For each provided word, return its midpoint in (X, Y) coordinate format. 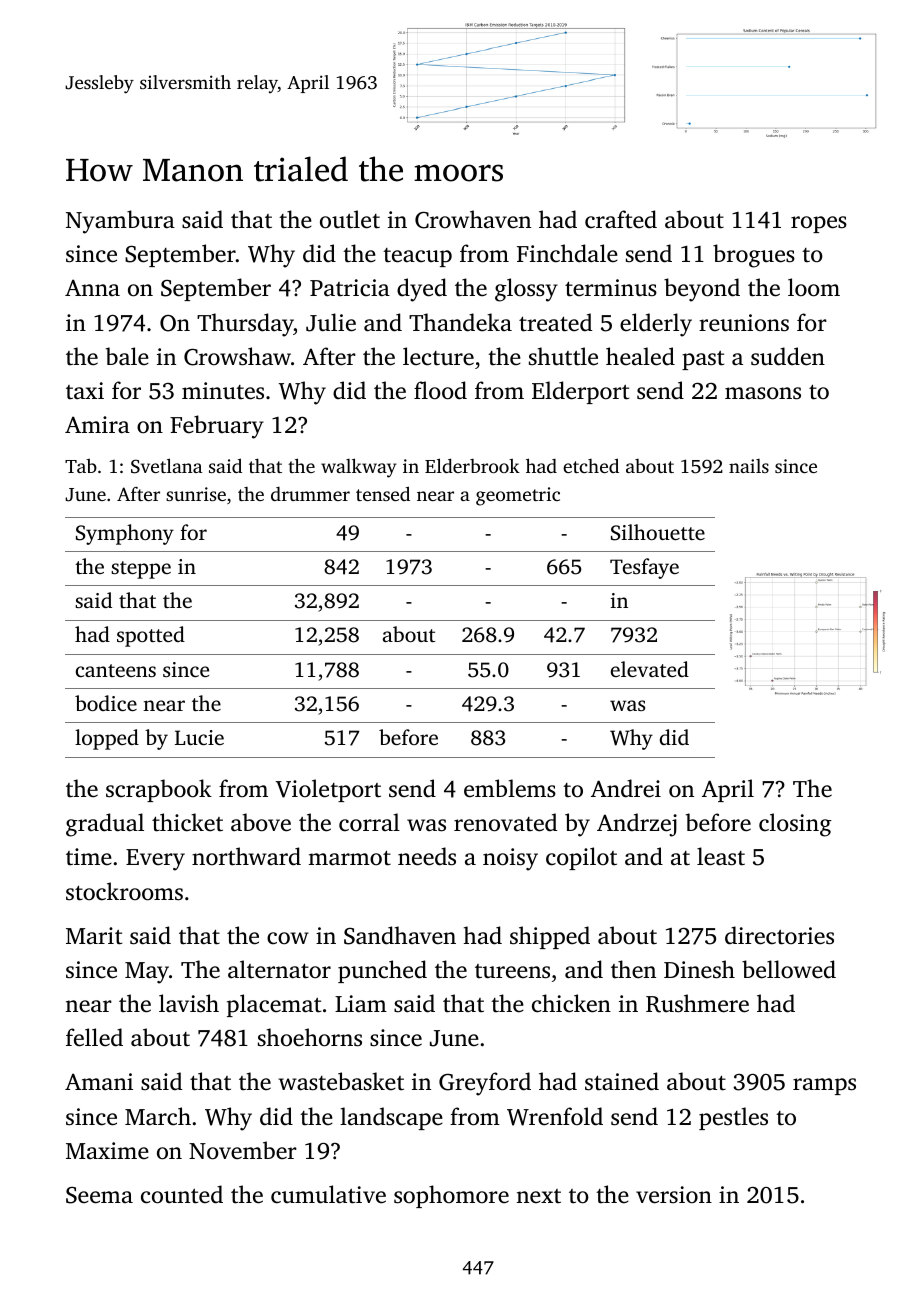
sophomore (451, 1196)
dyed (422, 290)
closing (795, 825)
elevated (650, 669)
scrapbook (159, 790)
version (674, 1195)
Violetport (328, 790)
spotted (151, 636)
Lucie (199, 737)
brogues (754, 256)
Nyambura (120, 222)
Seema (99, 1195)
